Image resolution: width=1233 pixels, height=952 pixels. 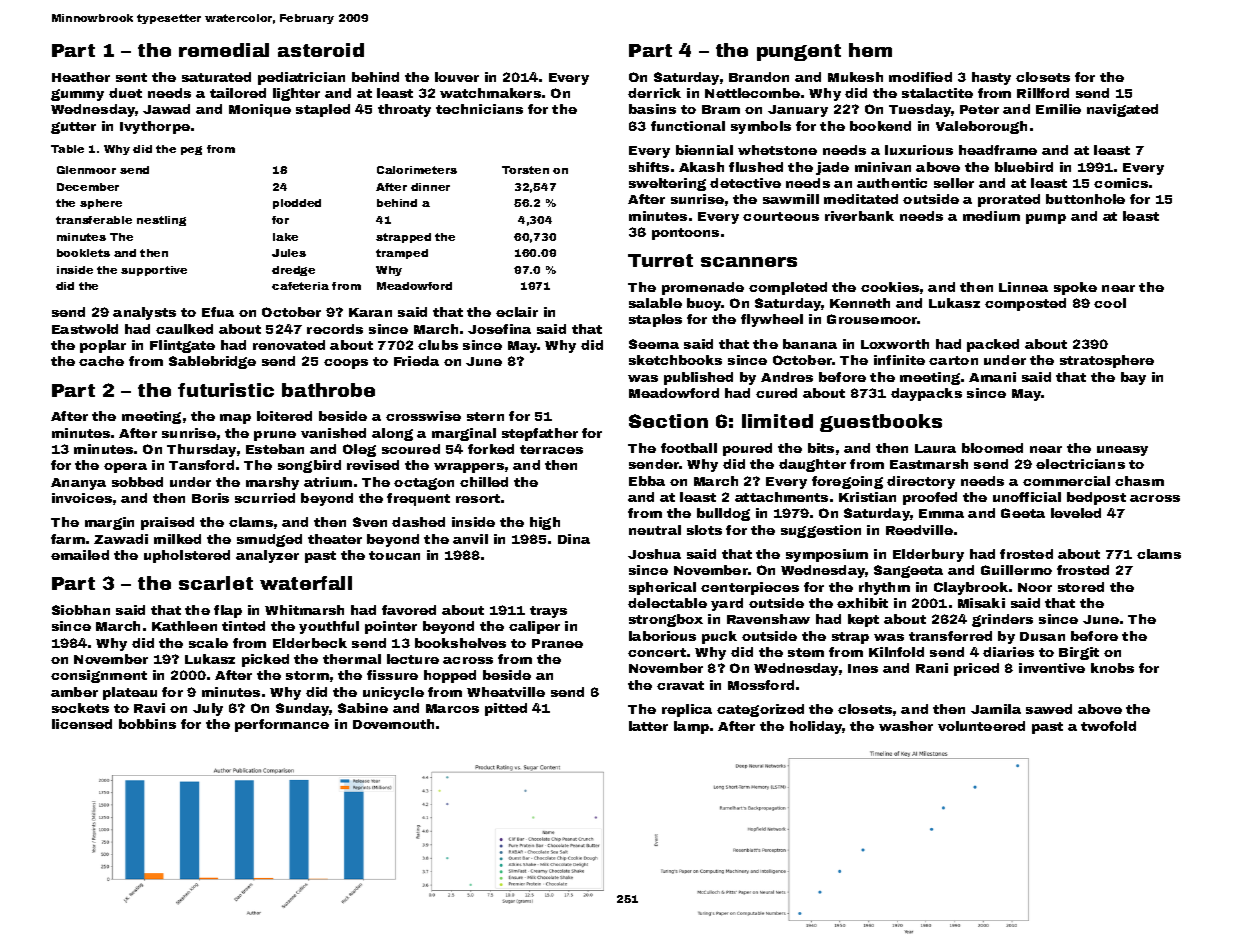 I want to click on dinner, so click(x=430, y=187).
